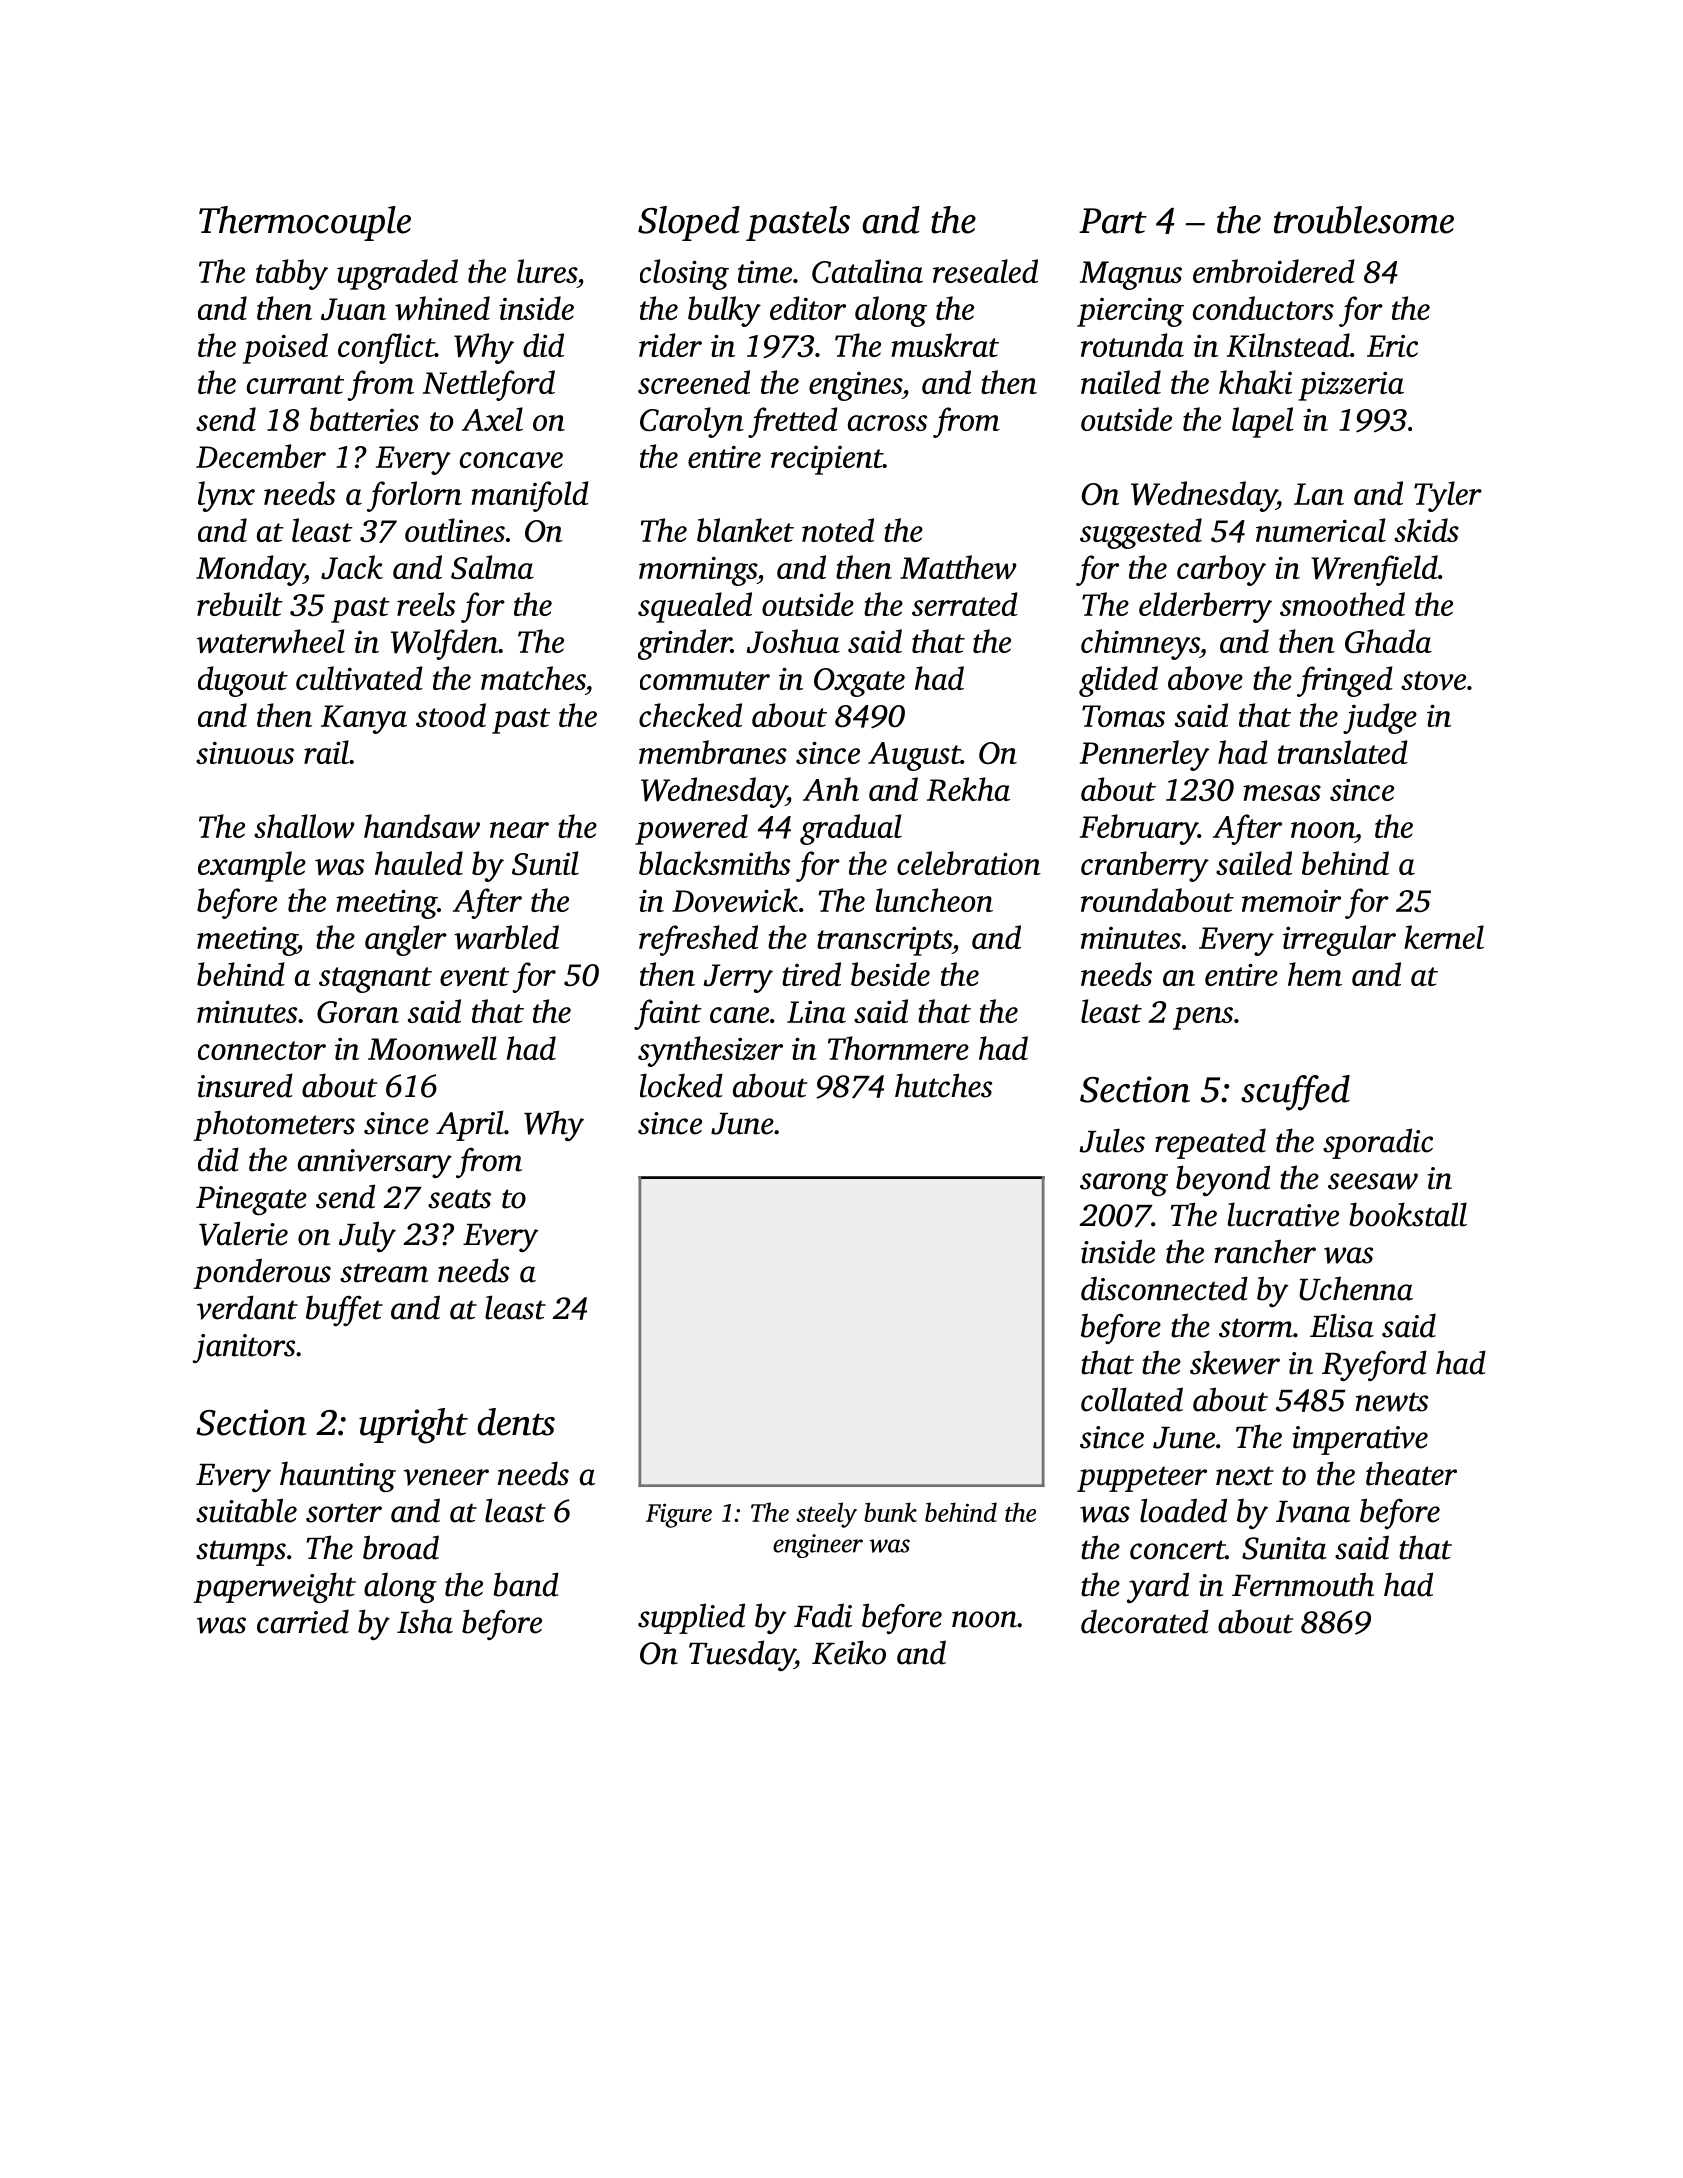 The image size is (1683, 2178). What do you see at coordinates (1444, 937) in the page?
I see `kernel` at bounding box center [1444, 937].
